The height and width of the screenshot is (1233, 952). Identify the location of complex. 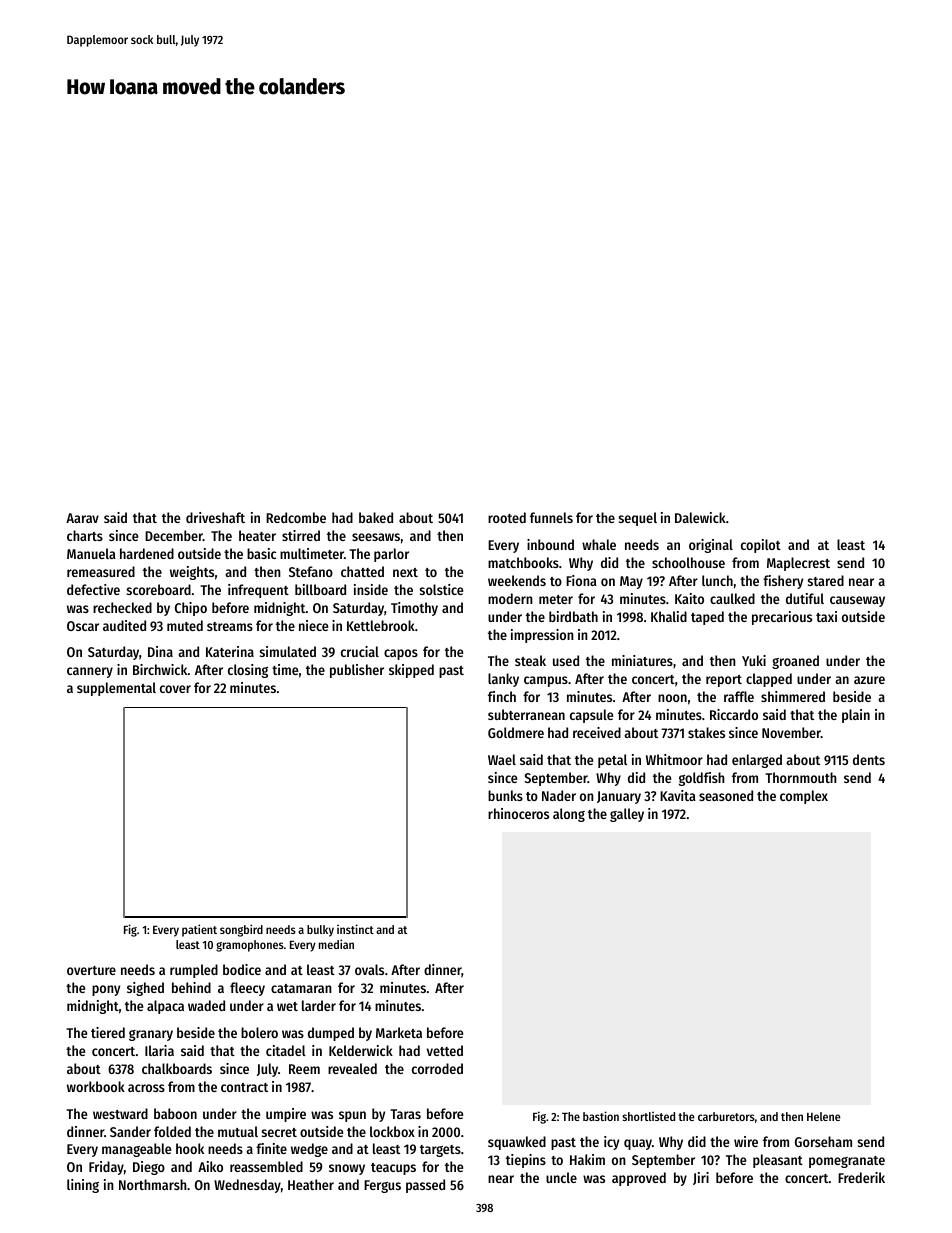
(804, 797).
